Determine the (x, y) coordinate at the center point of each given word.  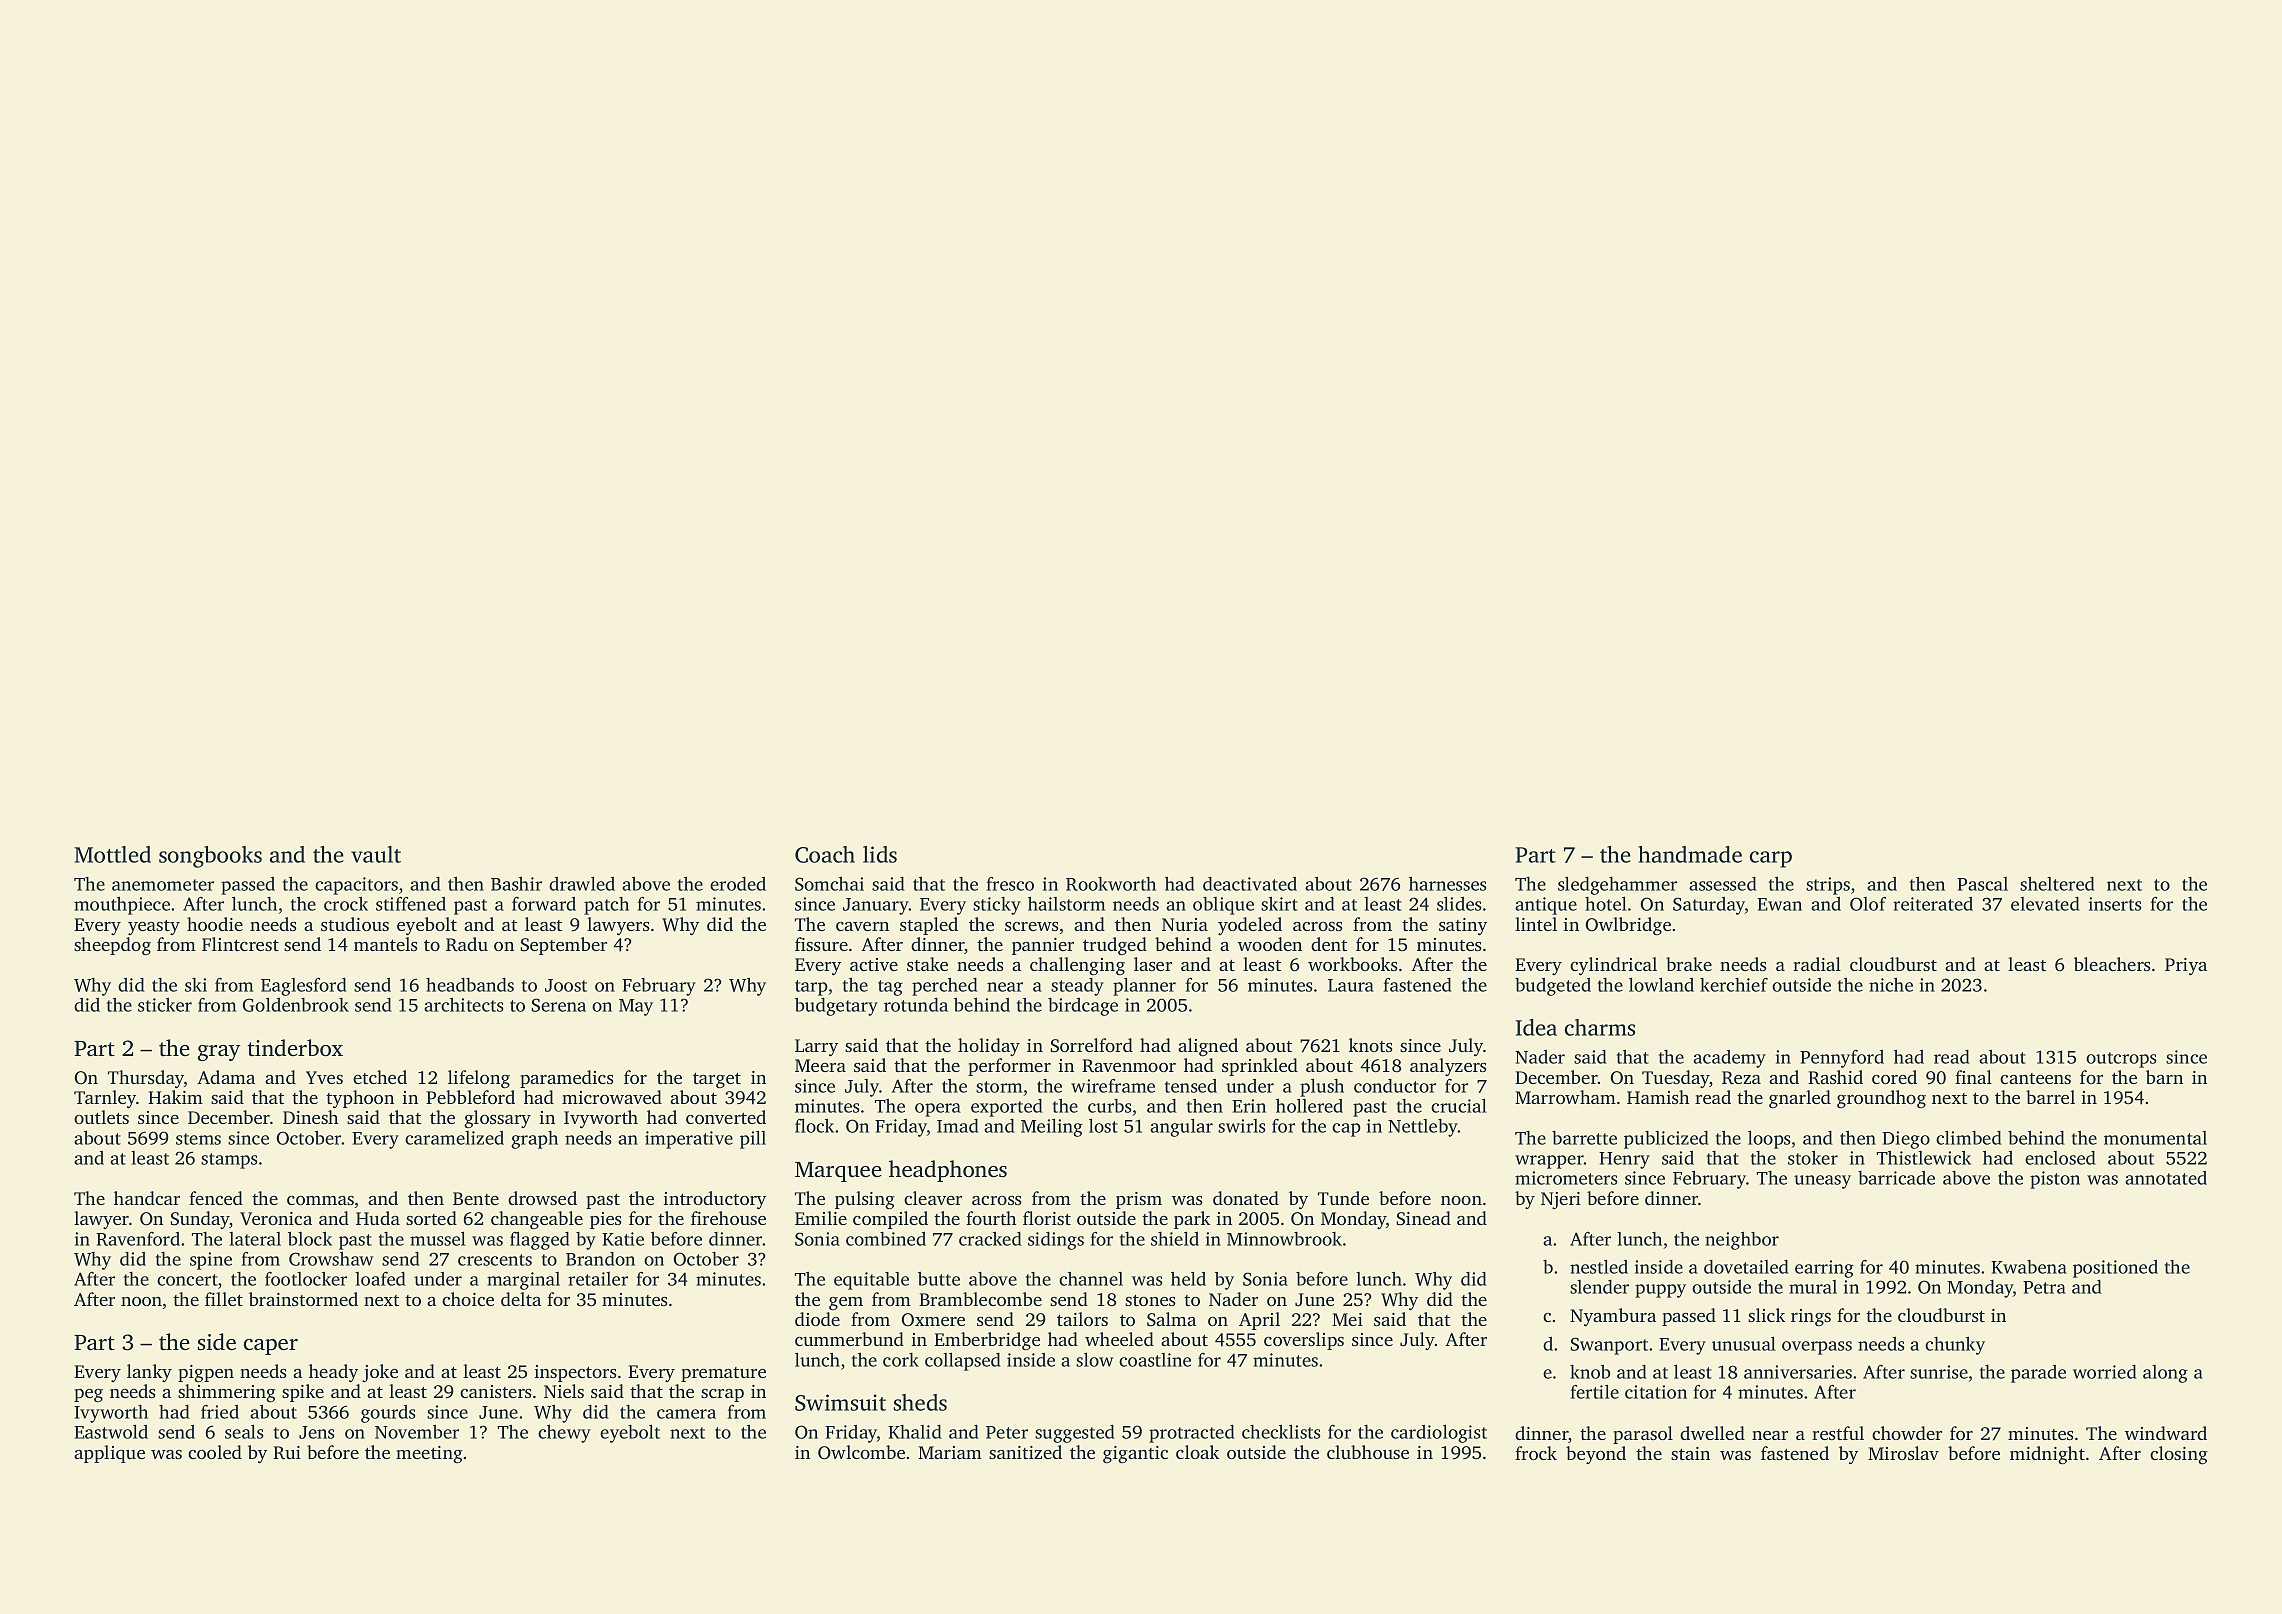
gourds (388, 1414)
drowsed (542, 1198)
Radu (467, 944)
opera (938, 1110)
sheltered (2057, 883)
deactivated (1250, 884)
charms (1600, 1027)
